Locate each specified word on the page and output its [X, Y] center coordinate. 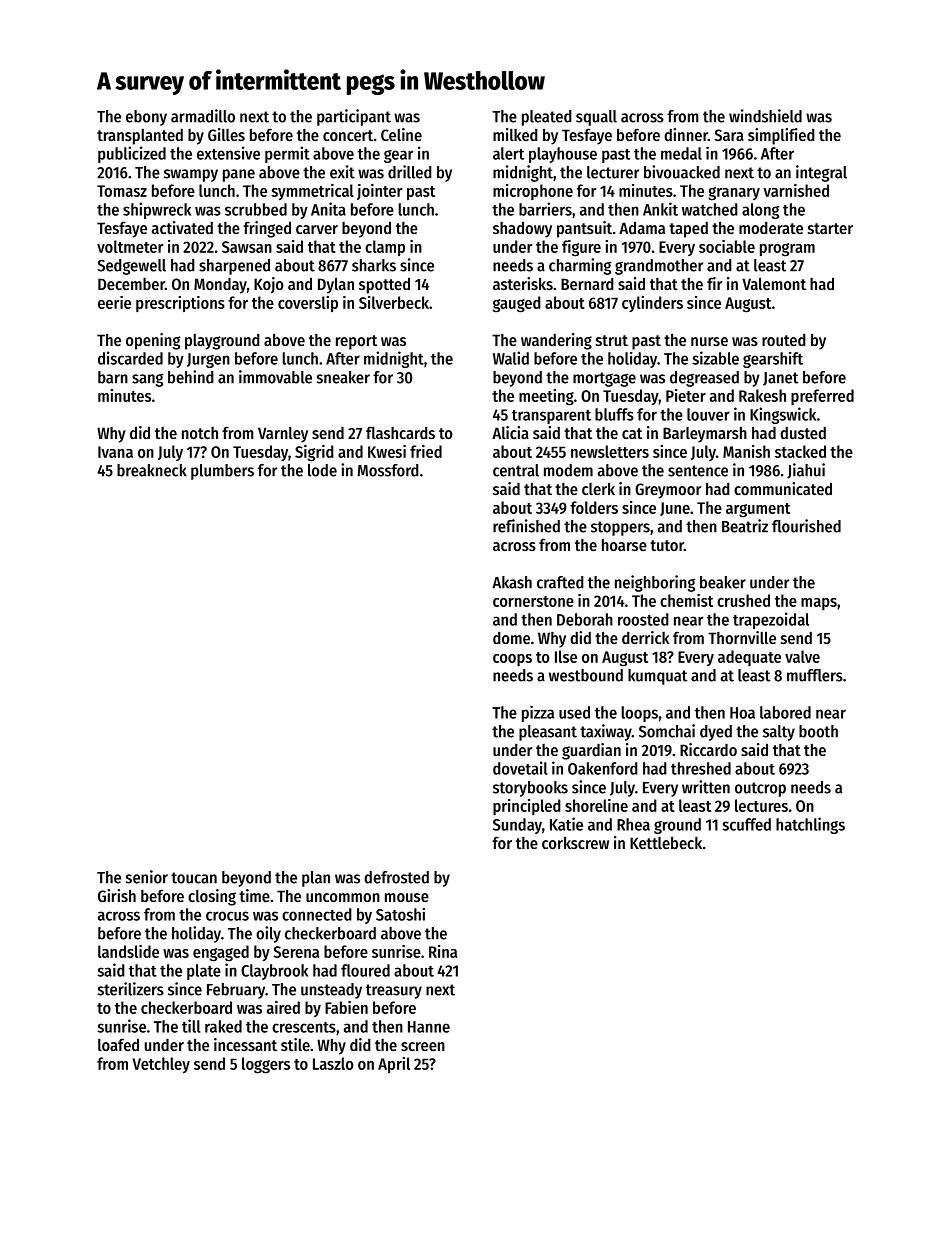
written [706, 787]
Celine [401, 134]
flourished [806, 526]
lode [322, 470]
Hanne [429, 1027]
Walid [511, 358]
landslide [128, 951]
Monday [220, 286]
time [254, 895]
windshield [765, 116]
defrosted [396, 877]
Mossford [388, 470]
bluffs [614, 414]
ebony [146, 118]
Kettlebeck [666, 842]
